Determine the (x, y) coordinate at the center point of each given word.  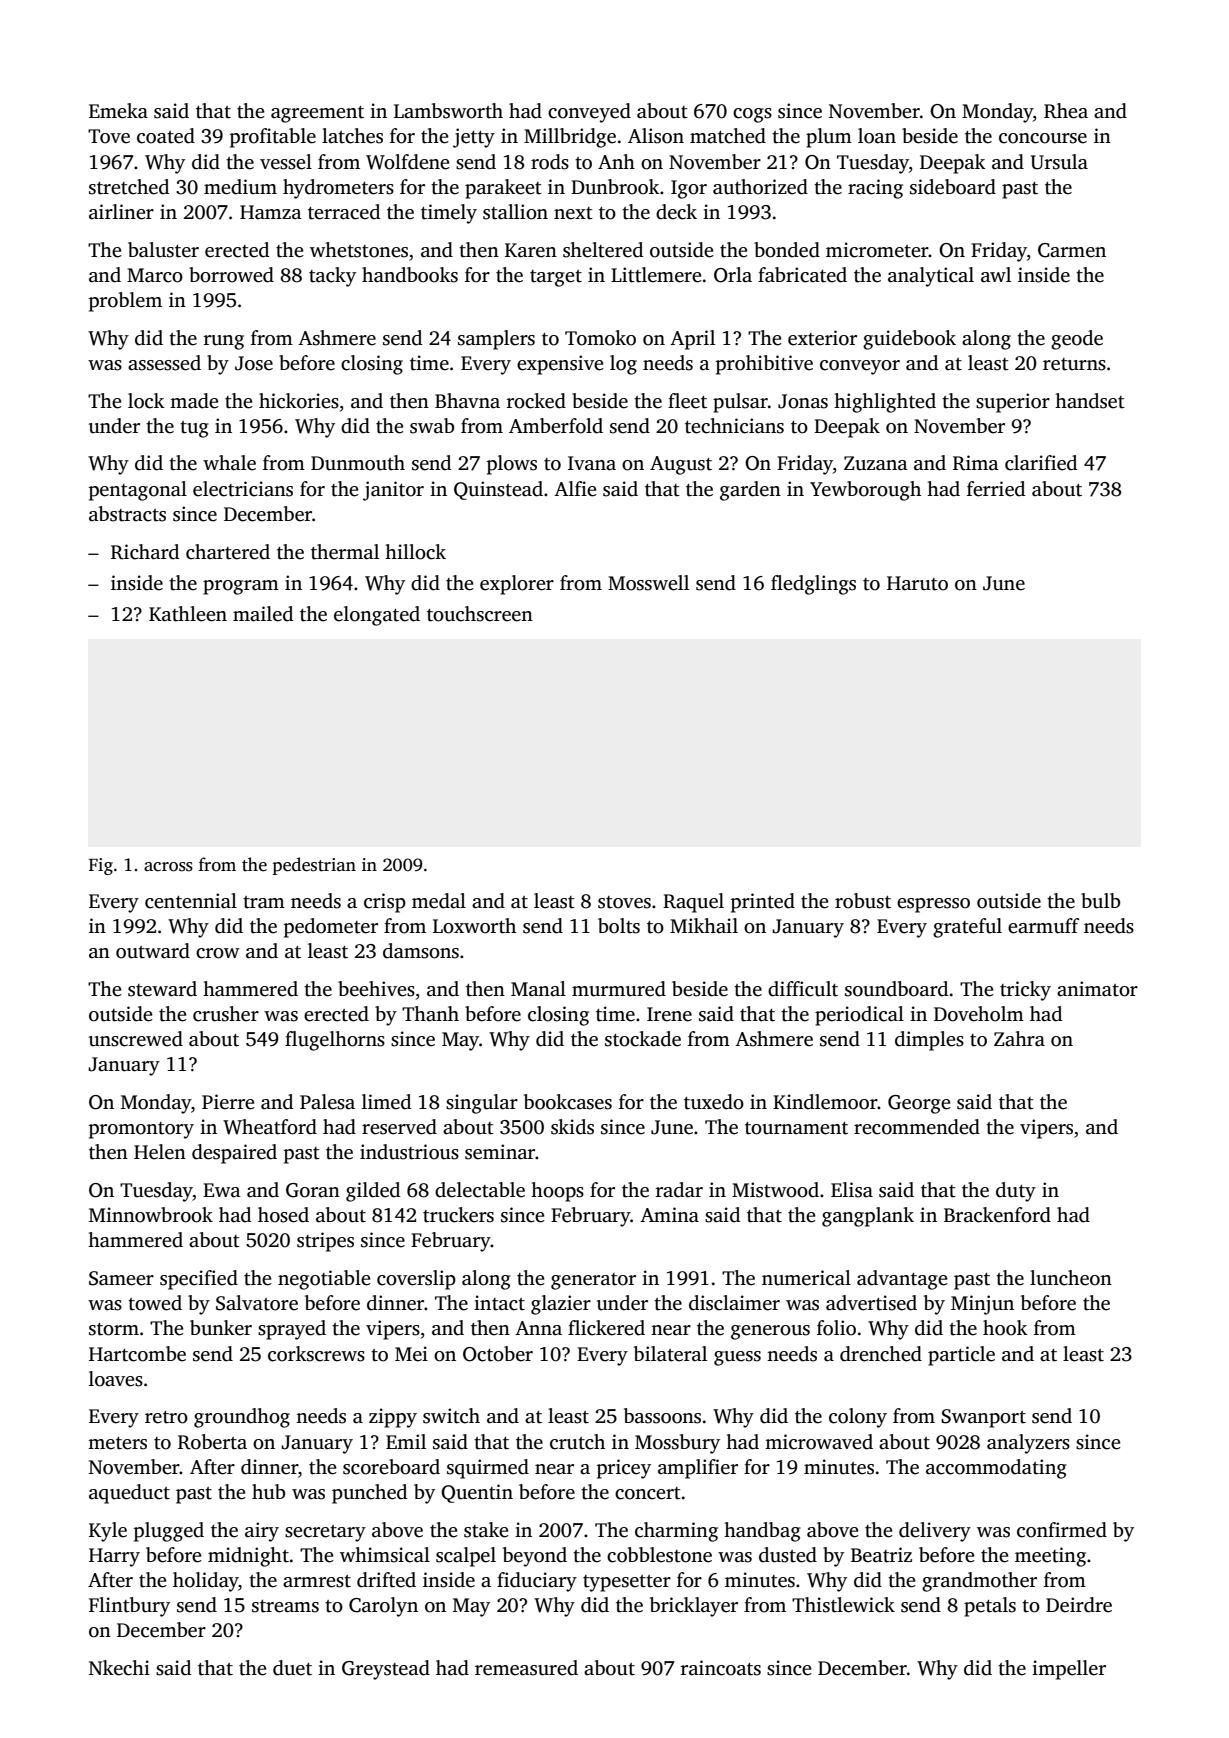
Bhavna (467, 401)
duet (292, 1668)
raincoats (721, 1668)
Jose (254, 363)
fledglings (813, 585)
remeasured (526, 1668)
